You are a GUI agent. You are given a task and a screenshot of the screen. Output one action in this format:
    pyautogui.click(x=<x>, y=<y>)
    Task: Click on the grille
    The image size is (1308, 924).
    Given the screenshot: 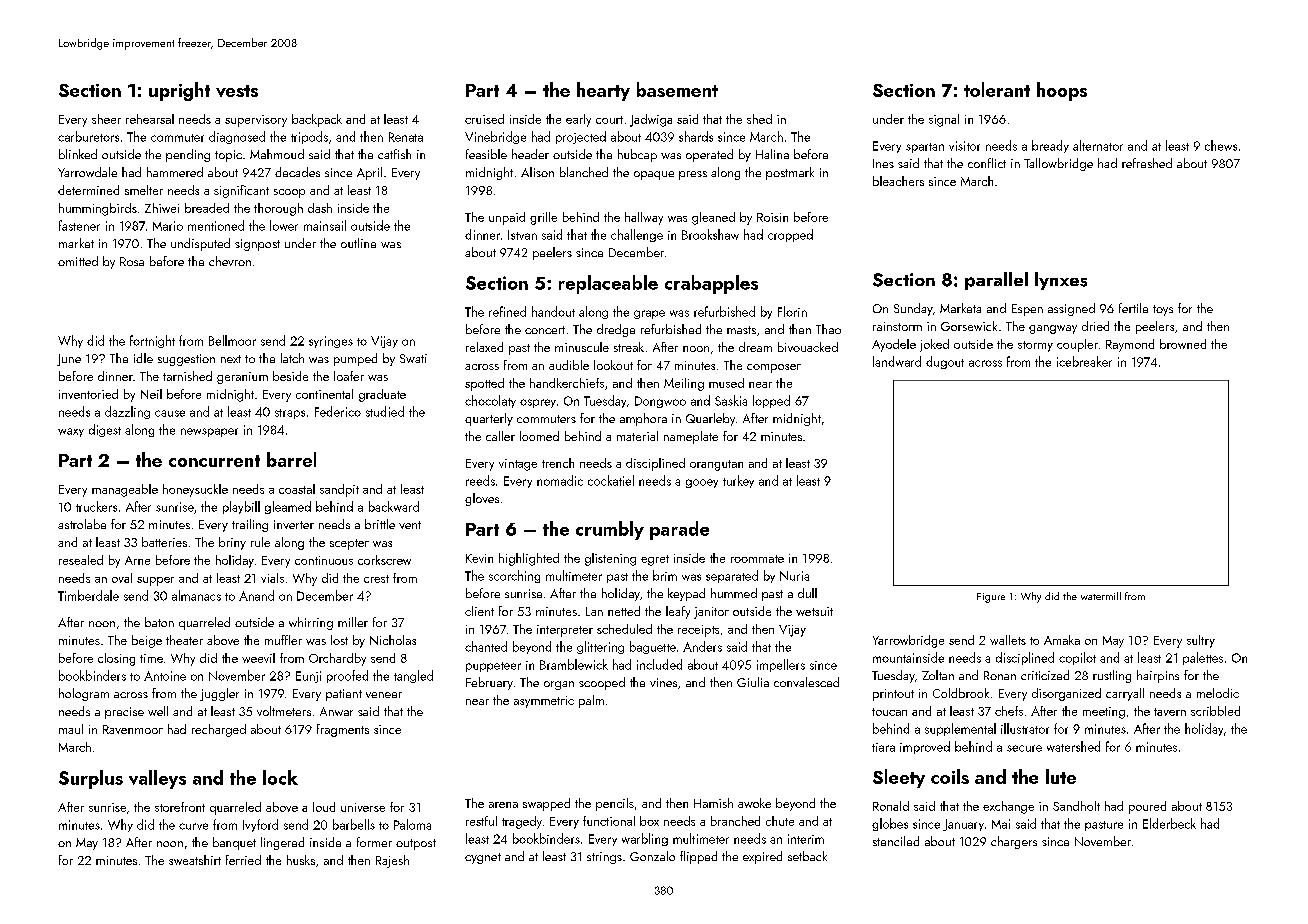 What is the action you would take?
    pyautogui.click(x=543, y=218)
